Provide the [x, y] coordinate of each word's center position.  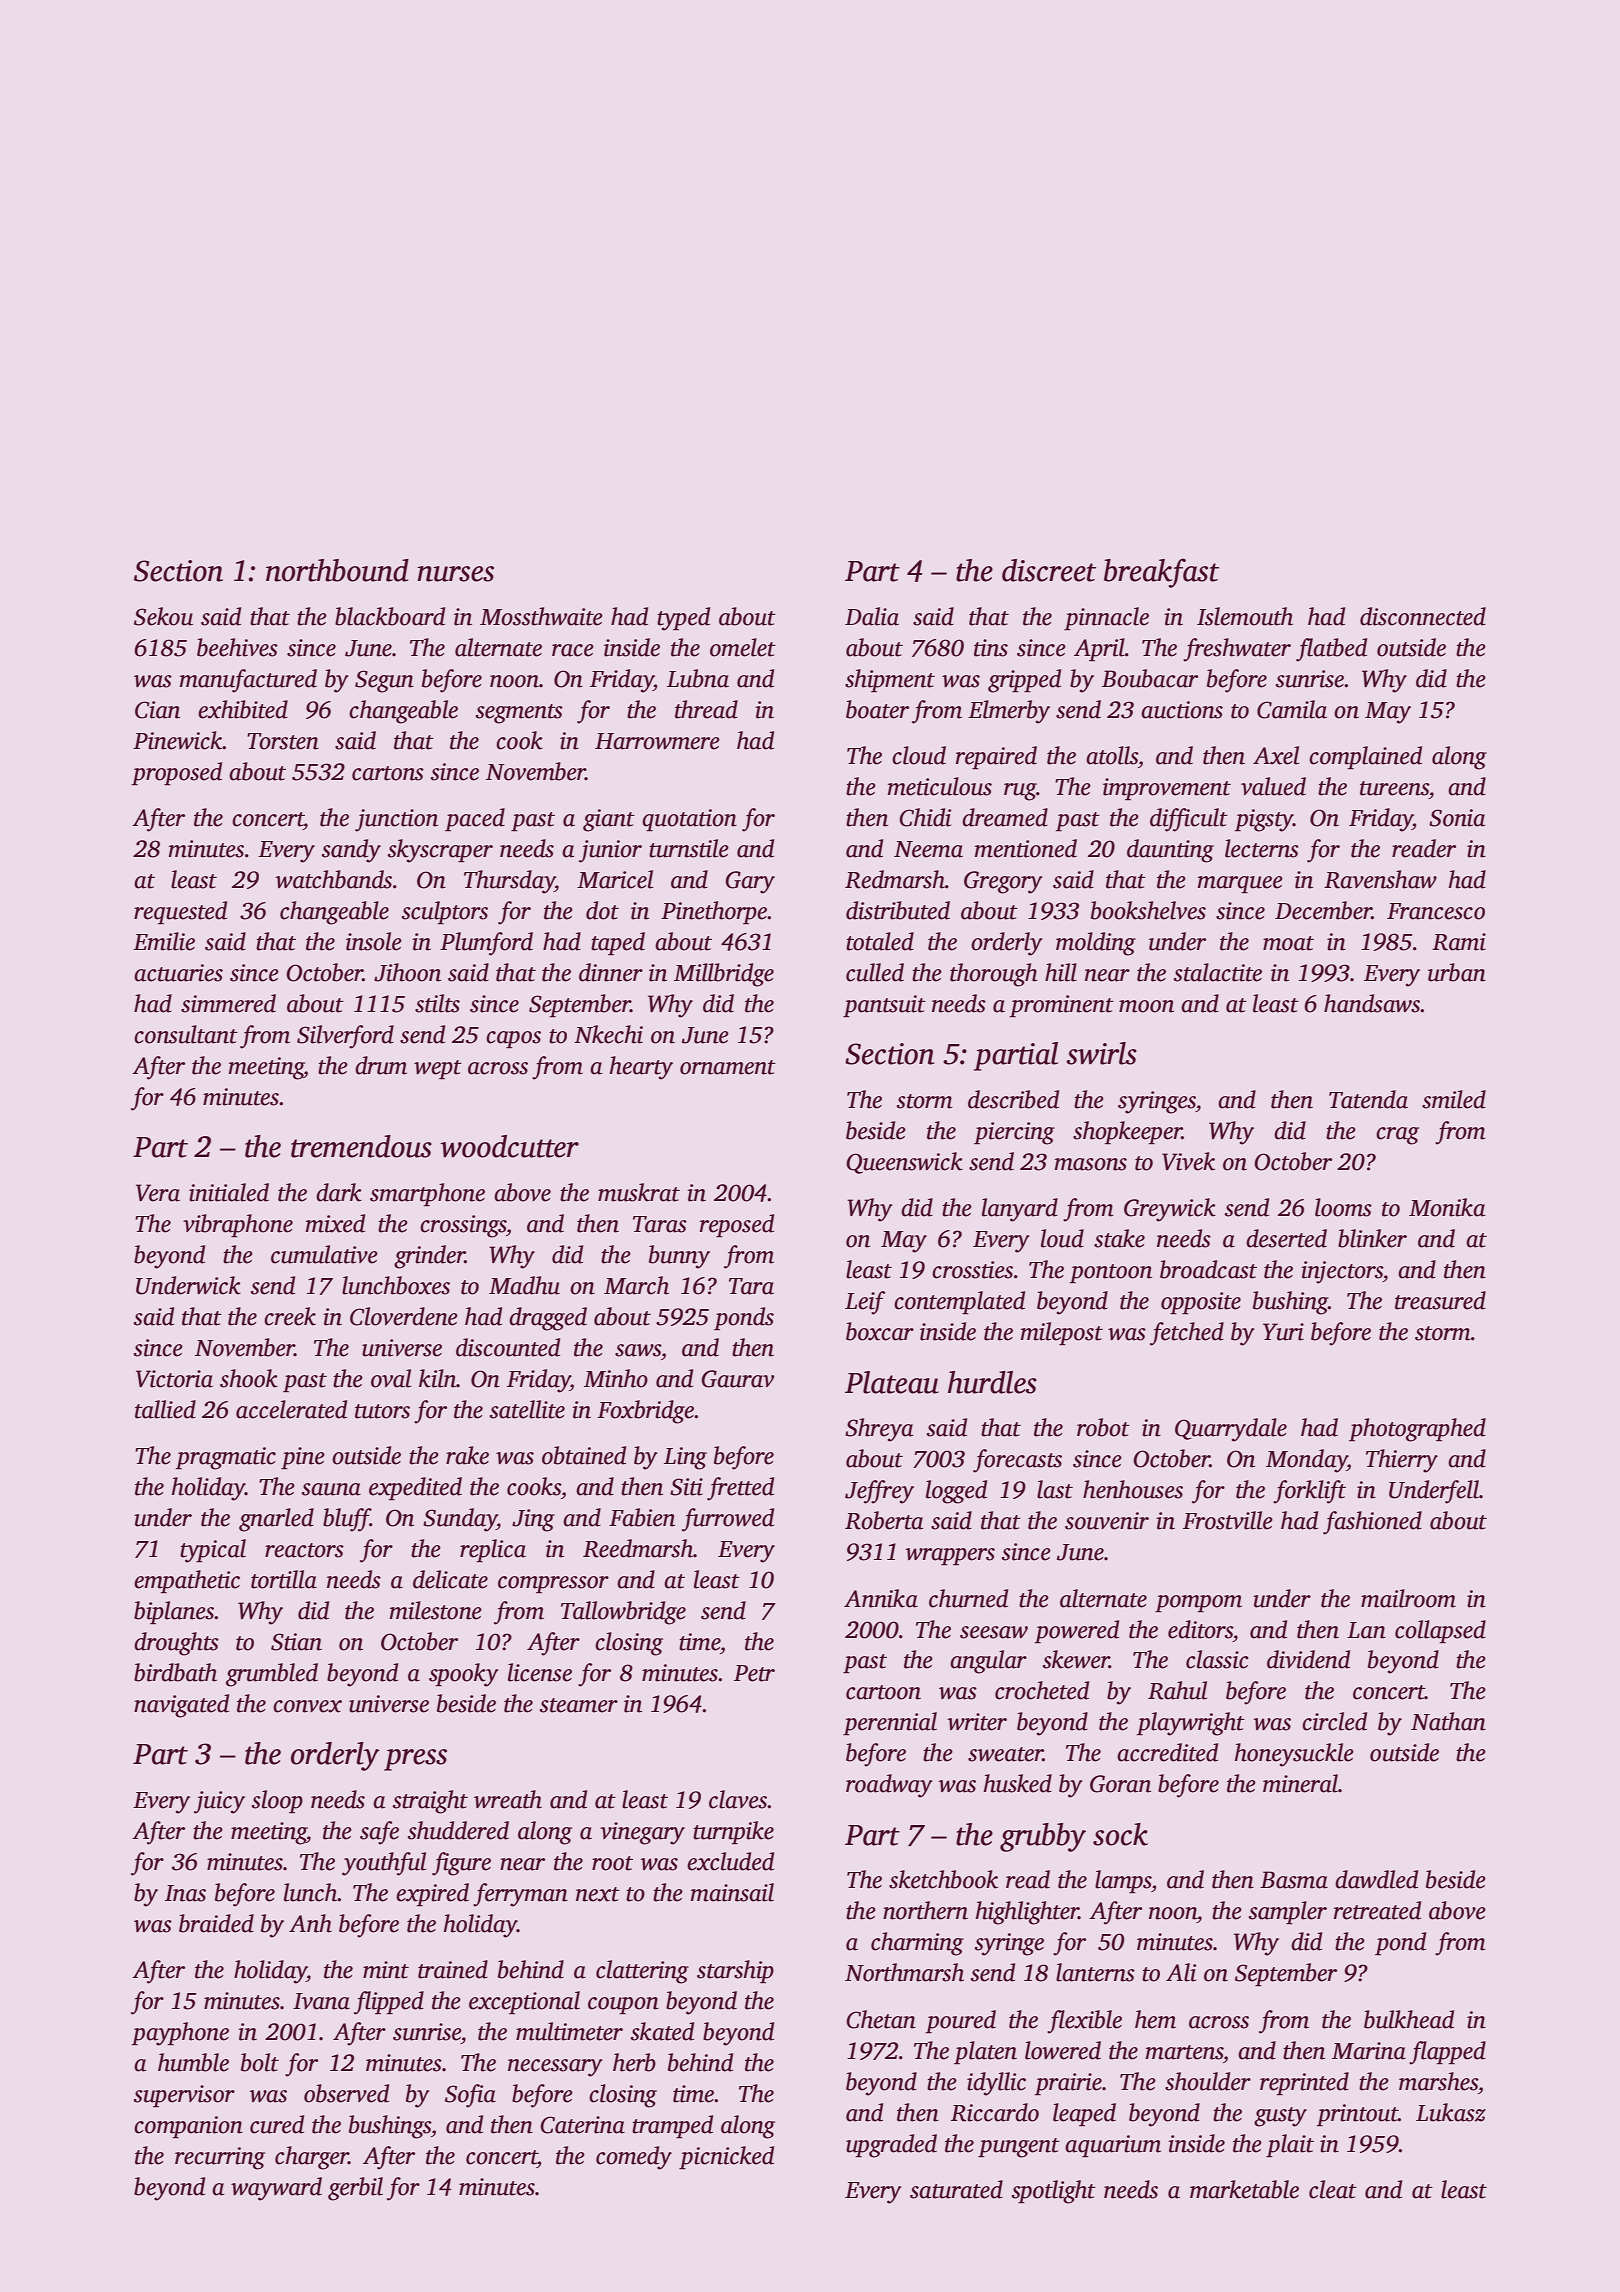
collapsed [1440, 1631]
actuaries [178, 973]
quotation [689, 820]
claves [738, 1799]
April [1099, 649]
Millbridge [724, 975]
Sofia [470, 2096]
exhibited [243, 709]
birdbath [175, 1672]
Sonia [1457, 818]
